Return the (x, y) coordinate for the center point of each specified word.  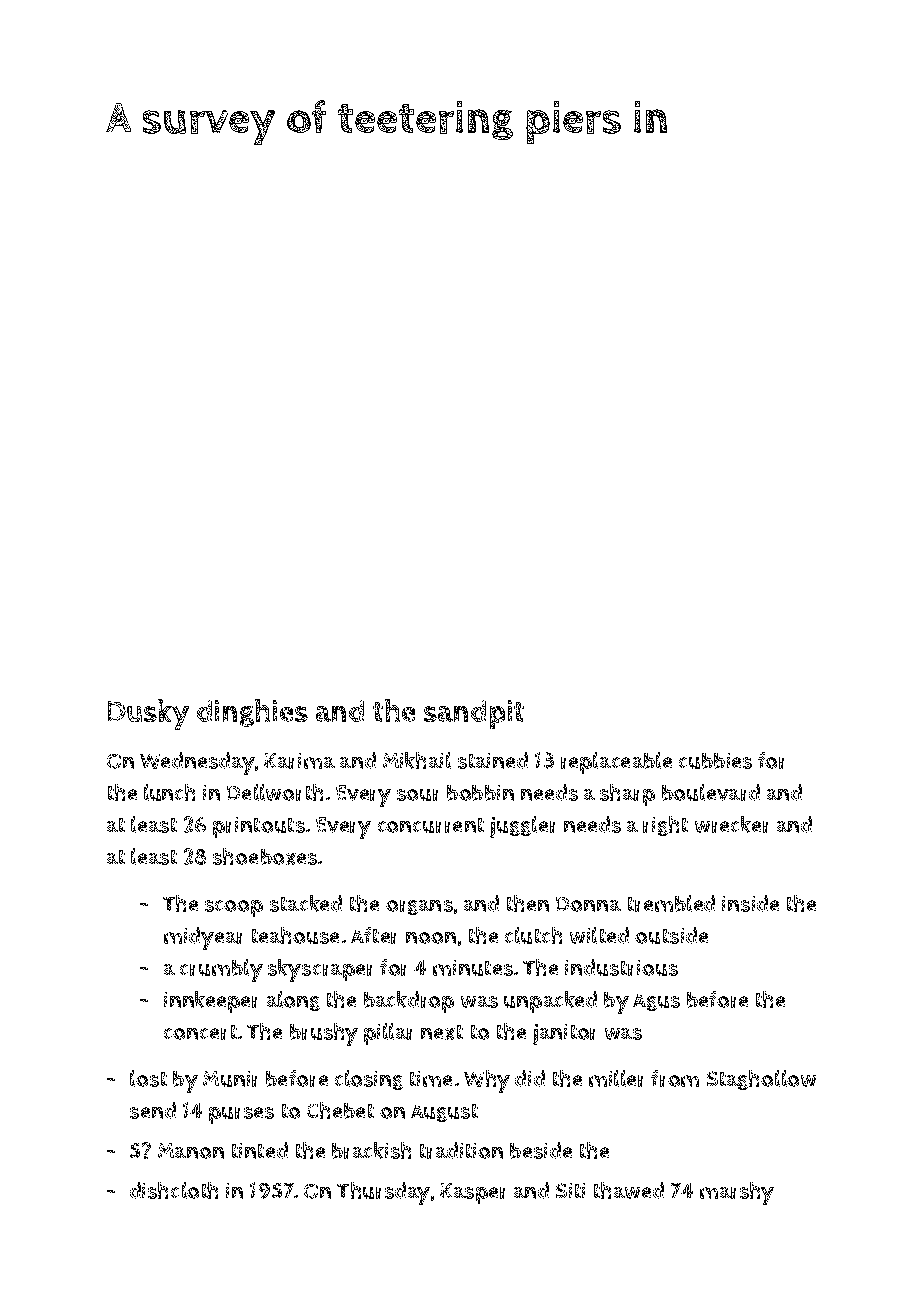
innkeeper (210, 1002)
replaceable (616, 763)
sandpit (474, 714)
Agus (656, 1002)
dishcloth (174, 1190)
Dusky (148, 714)
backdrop (409, 1002)
